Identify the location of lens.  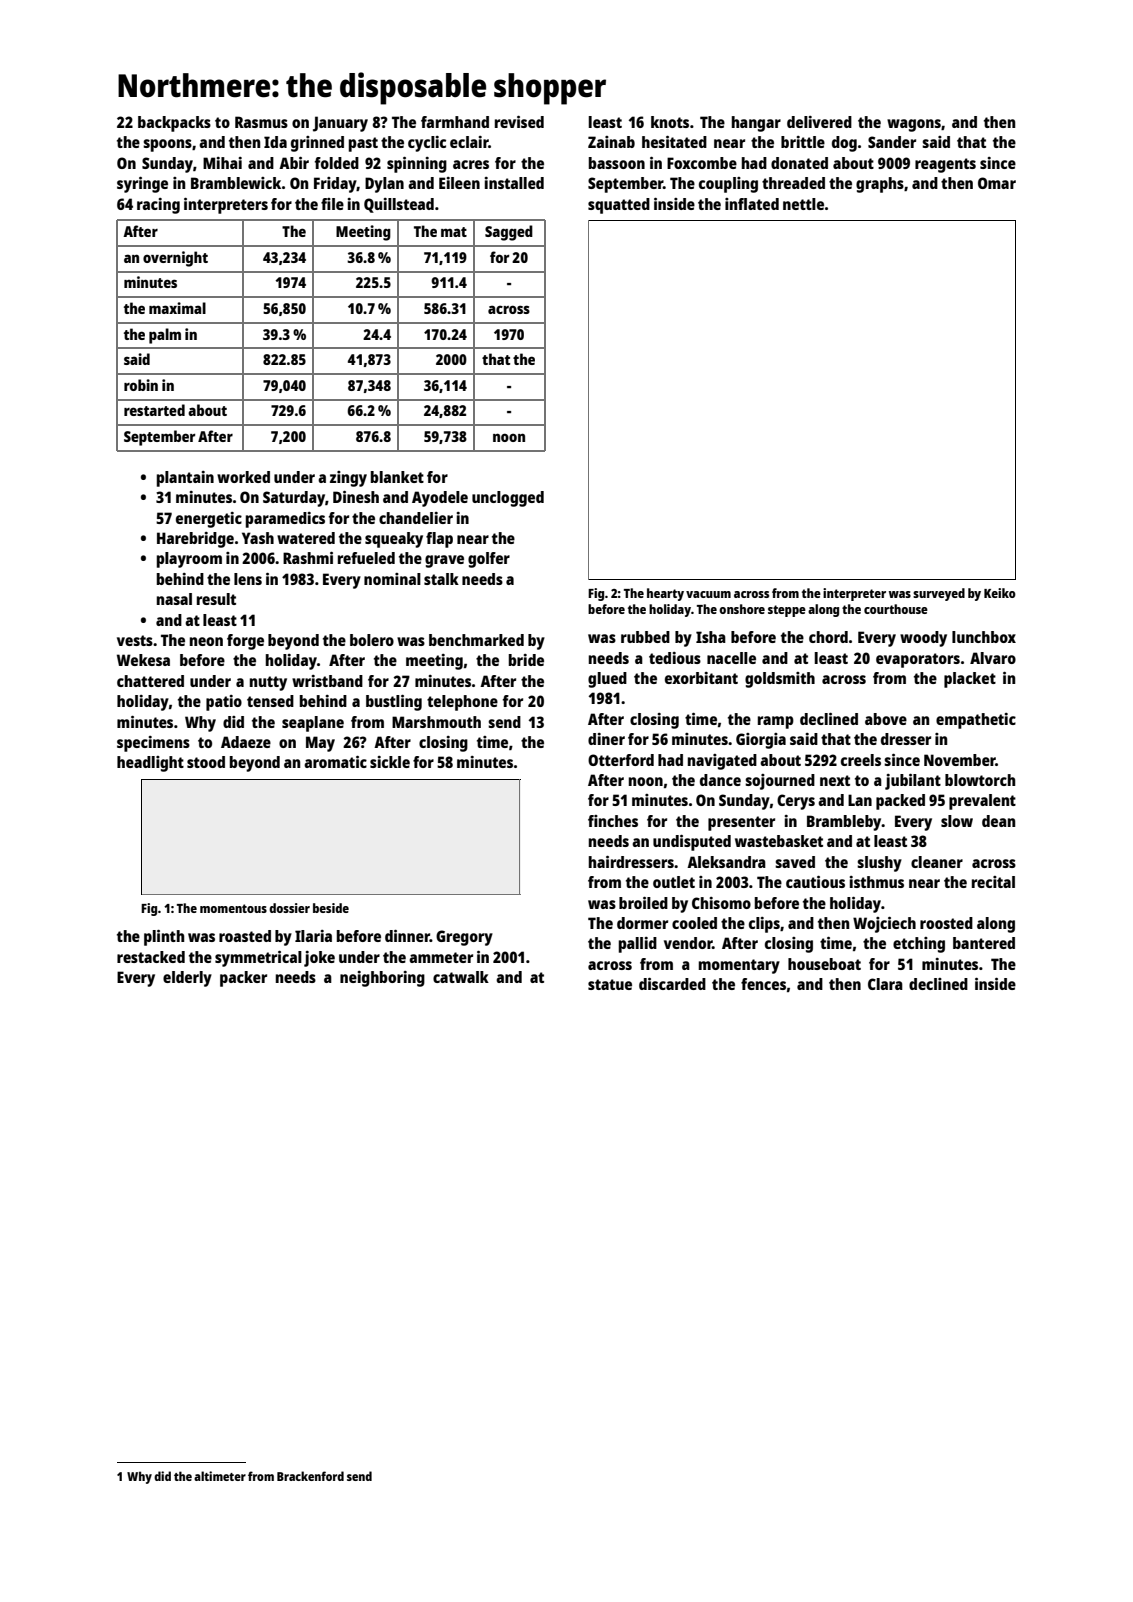
(248, 579).
